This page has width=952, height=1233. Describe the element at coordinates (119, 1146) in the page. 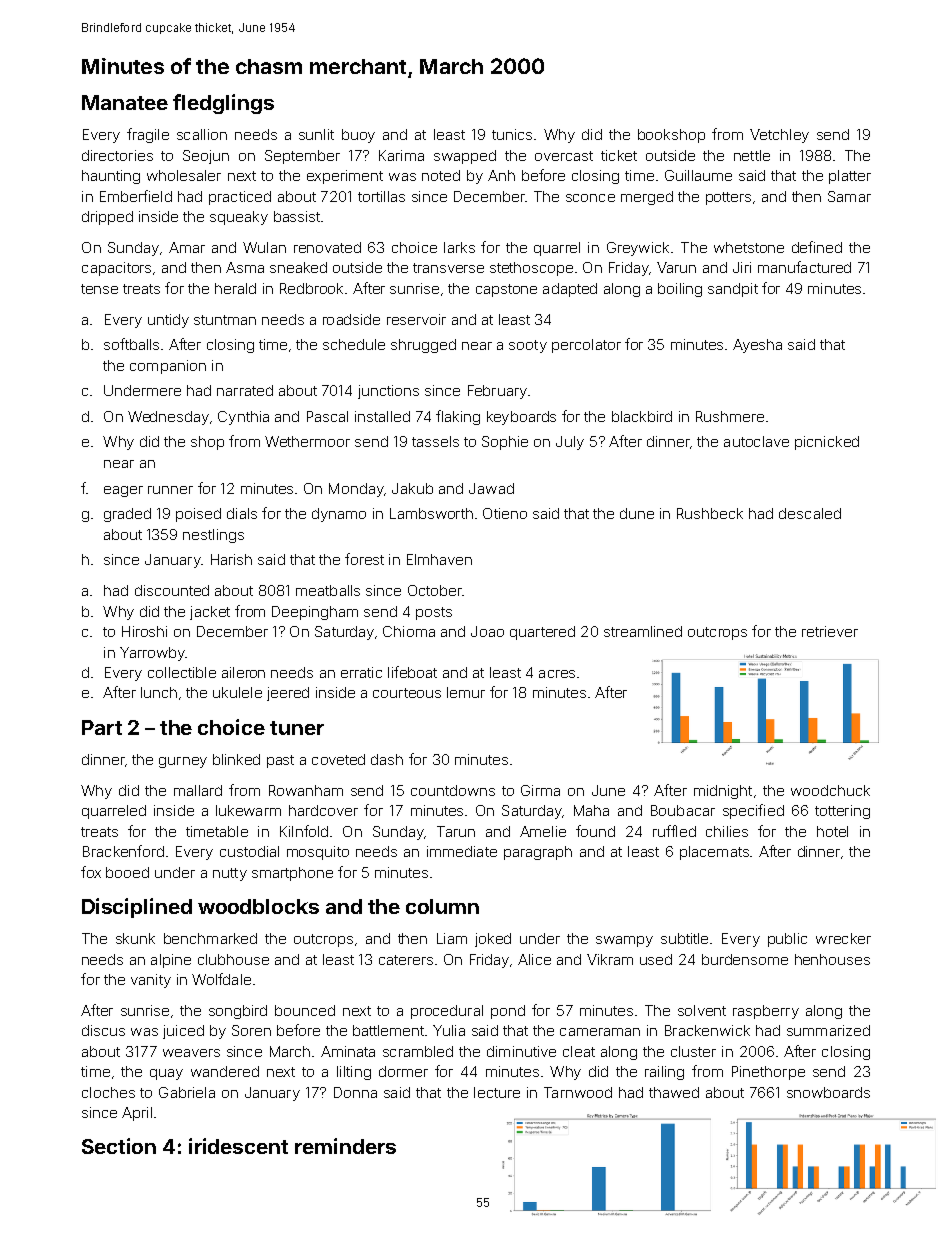

I see `Section` at that location.
